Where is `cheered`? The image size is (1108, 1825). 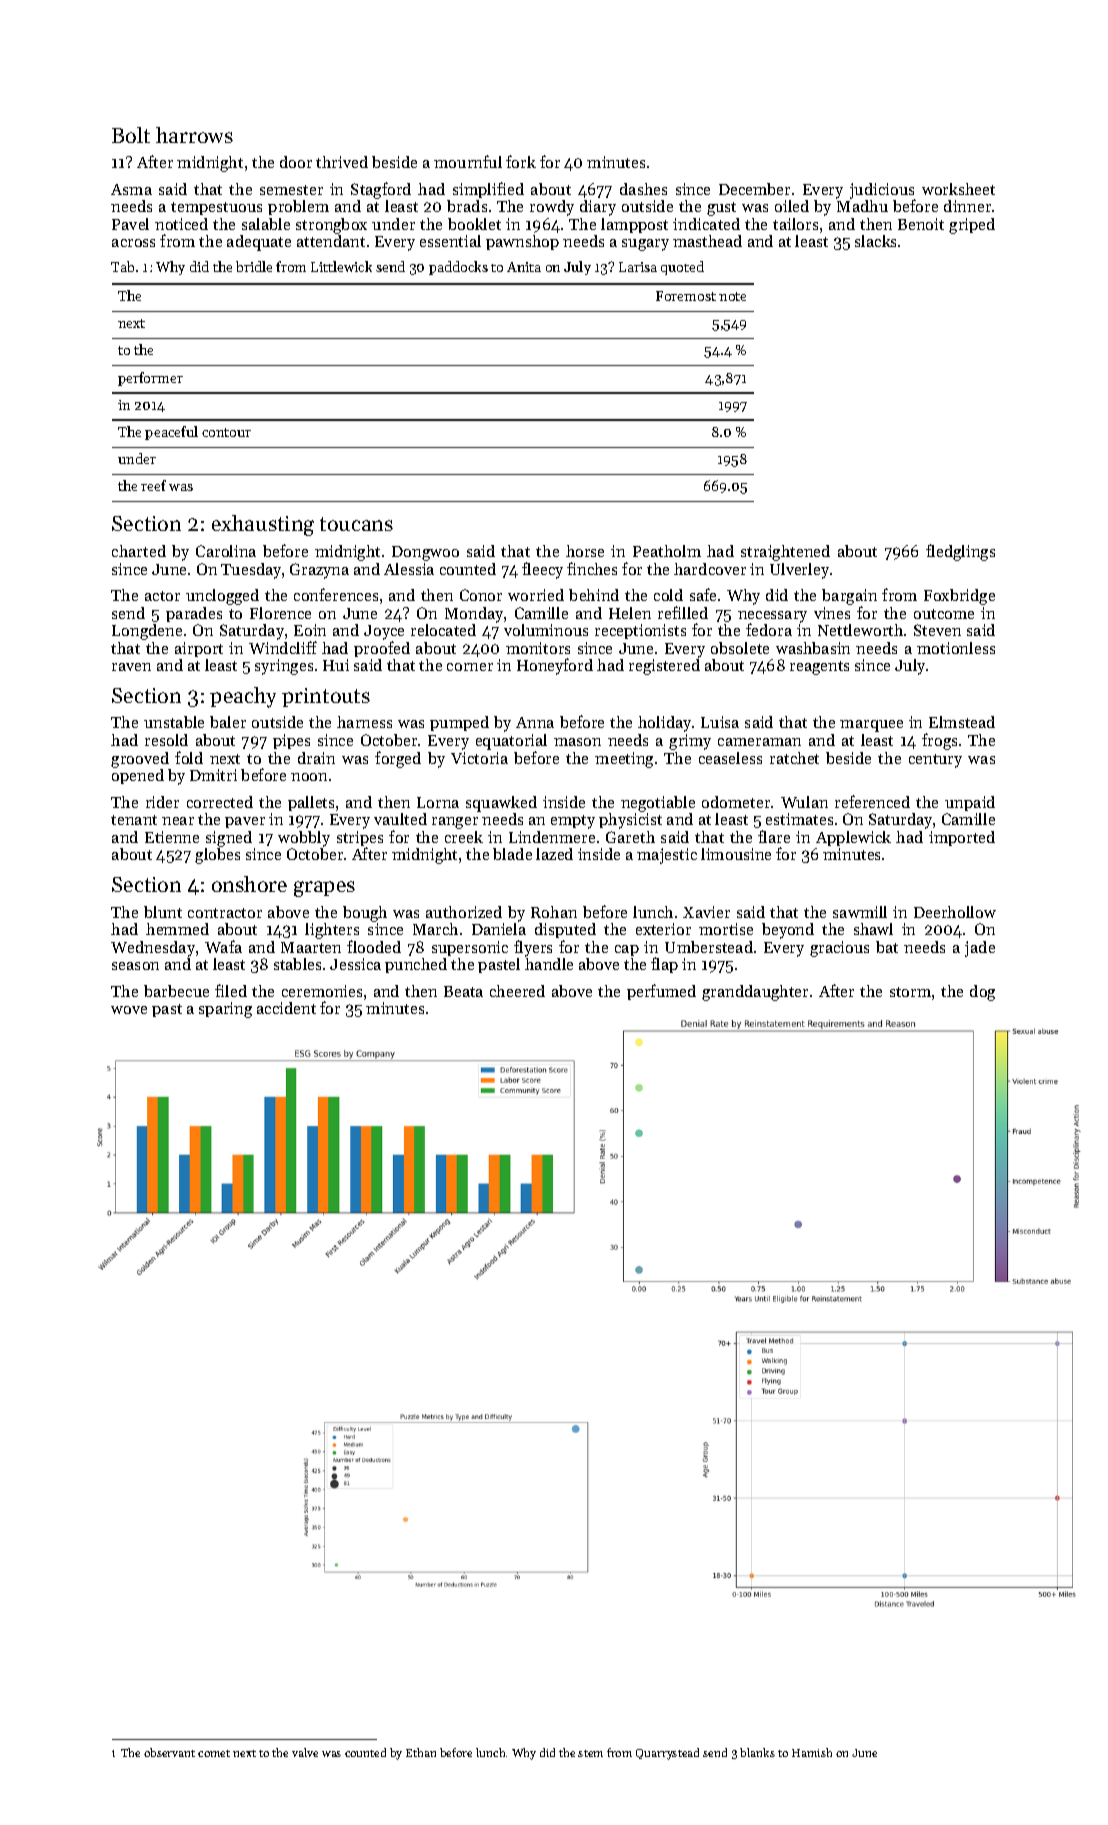 cheered is located at coordinates (517, 991).
